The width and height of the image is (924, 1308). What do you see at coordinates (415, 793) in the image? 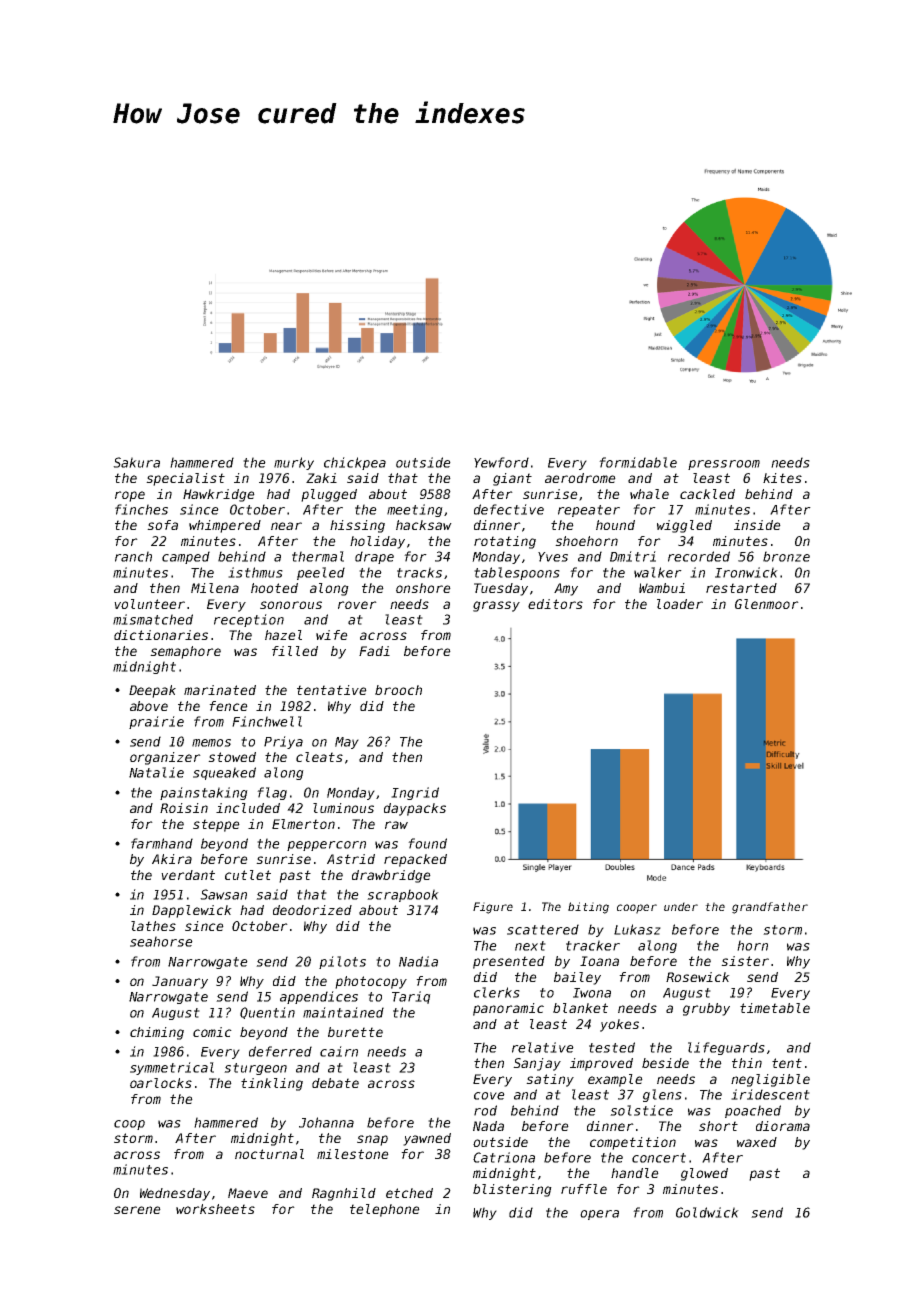
I see `Ingrid` at bounding box center [415, 793].
